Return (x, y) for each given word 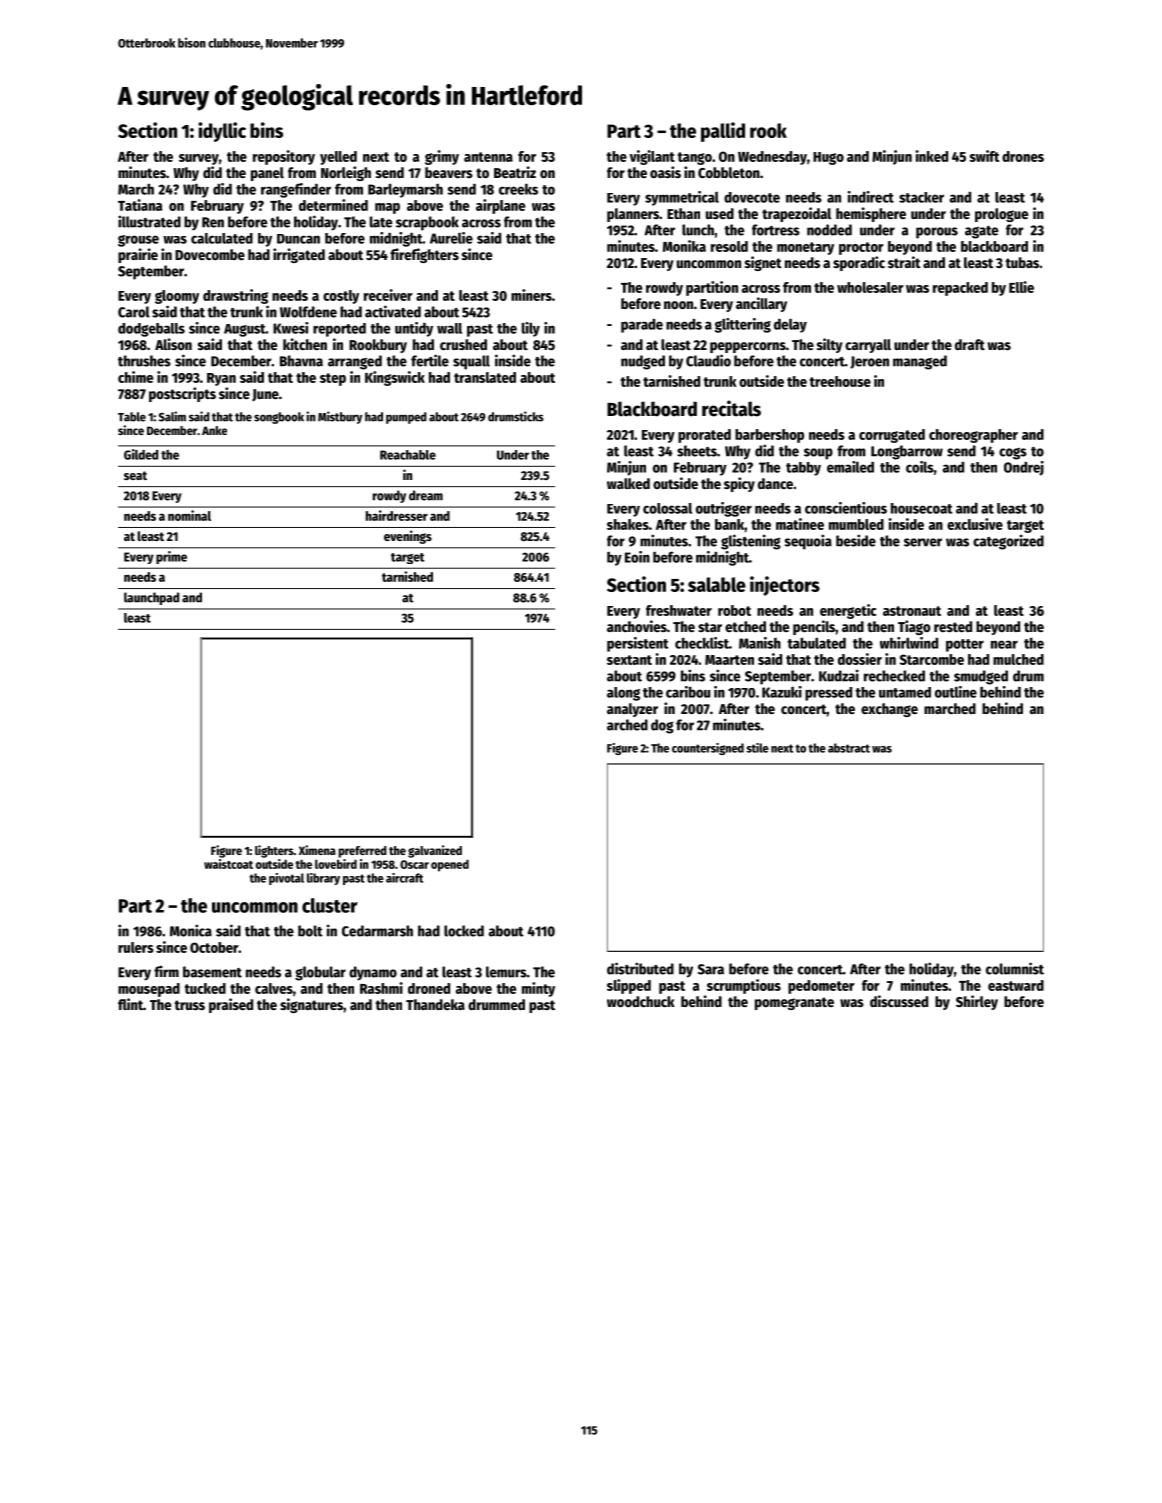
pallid (723, 132)
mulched (1018, 659)
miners (531, 295)
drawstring (235, 296)
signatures (311, 1005)
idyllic (222, 132)
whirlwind (909, 643)
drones (1023, 156)
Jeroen (869, 362)
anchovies (637, 626)
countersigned (708, 749)
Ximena (317, 850)
